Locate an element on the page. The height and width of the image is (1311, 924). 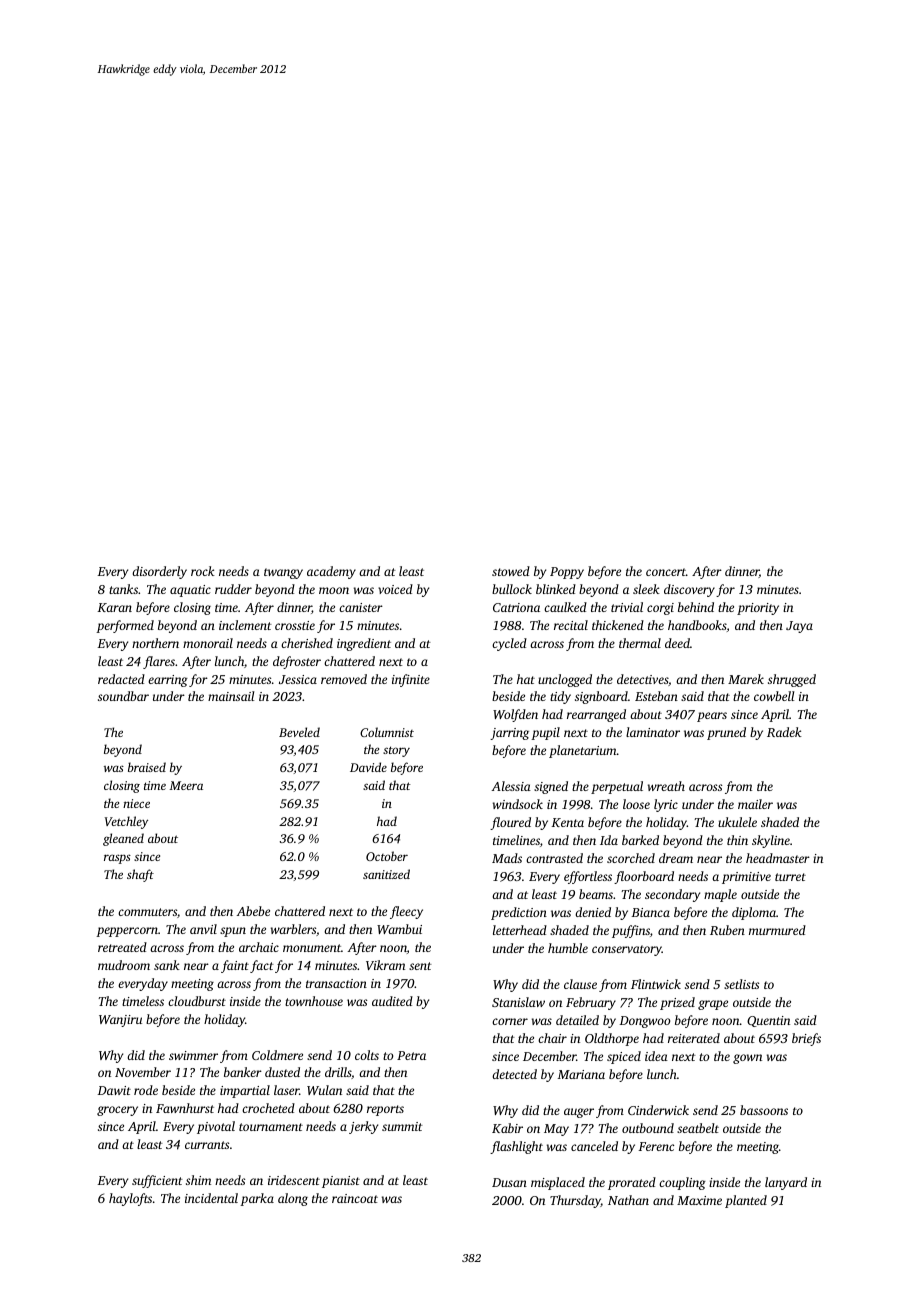
grocery is located at coordinates (117, 1111).
